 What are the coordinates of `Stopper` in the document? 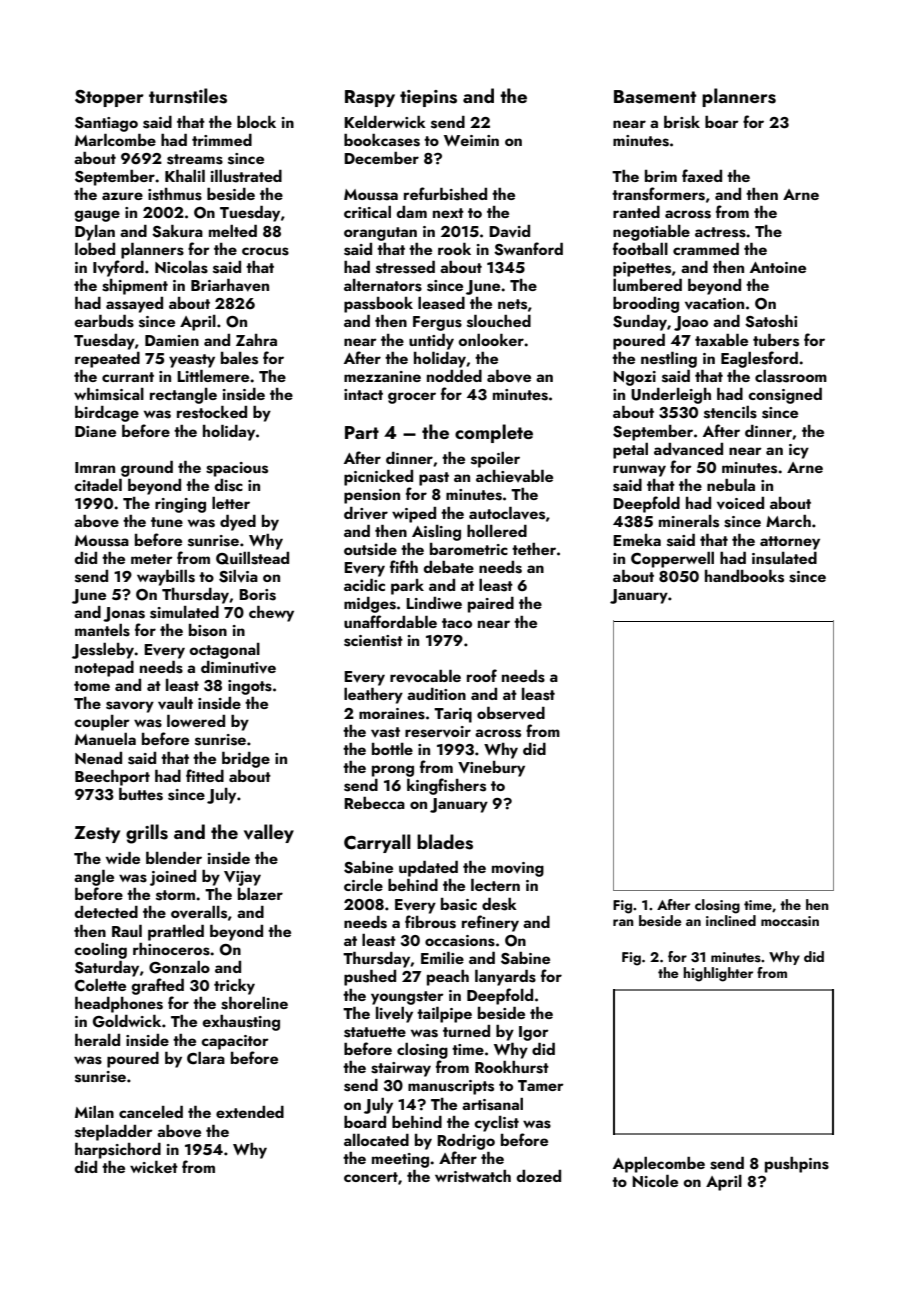 It's located at (109, 98).
